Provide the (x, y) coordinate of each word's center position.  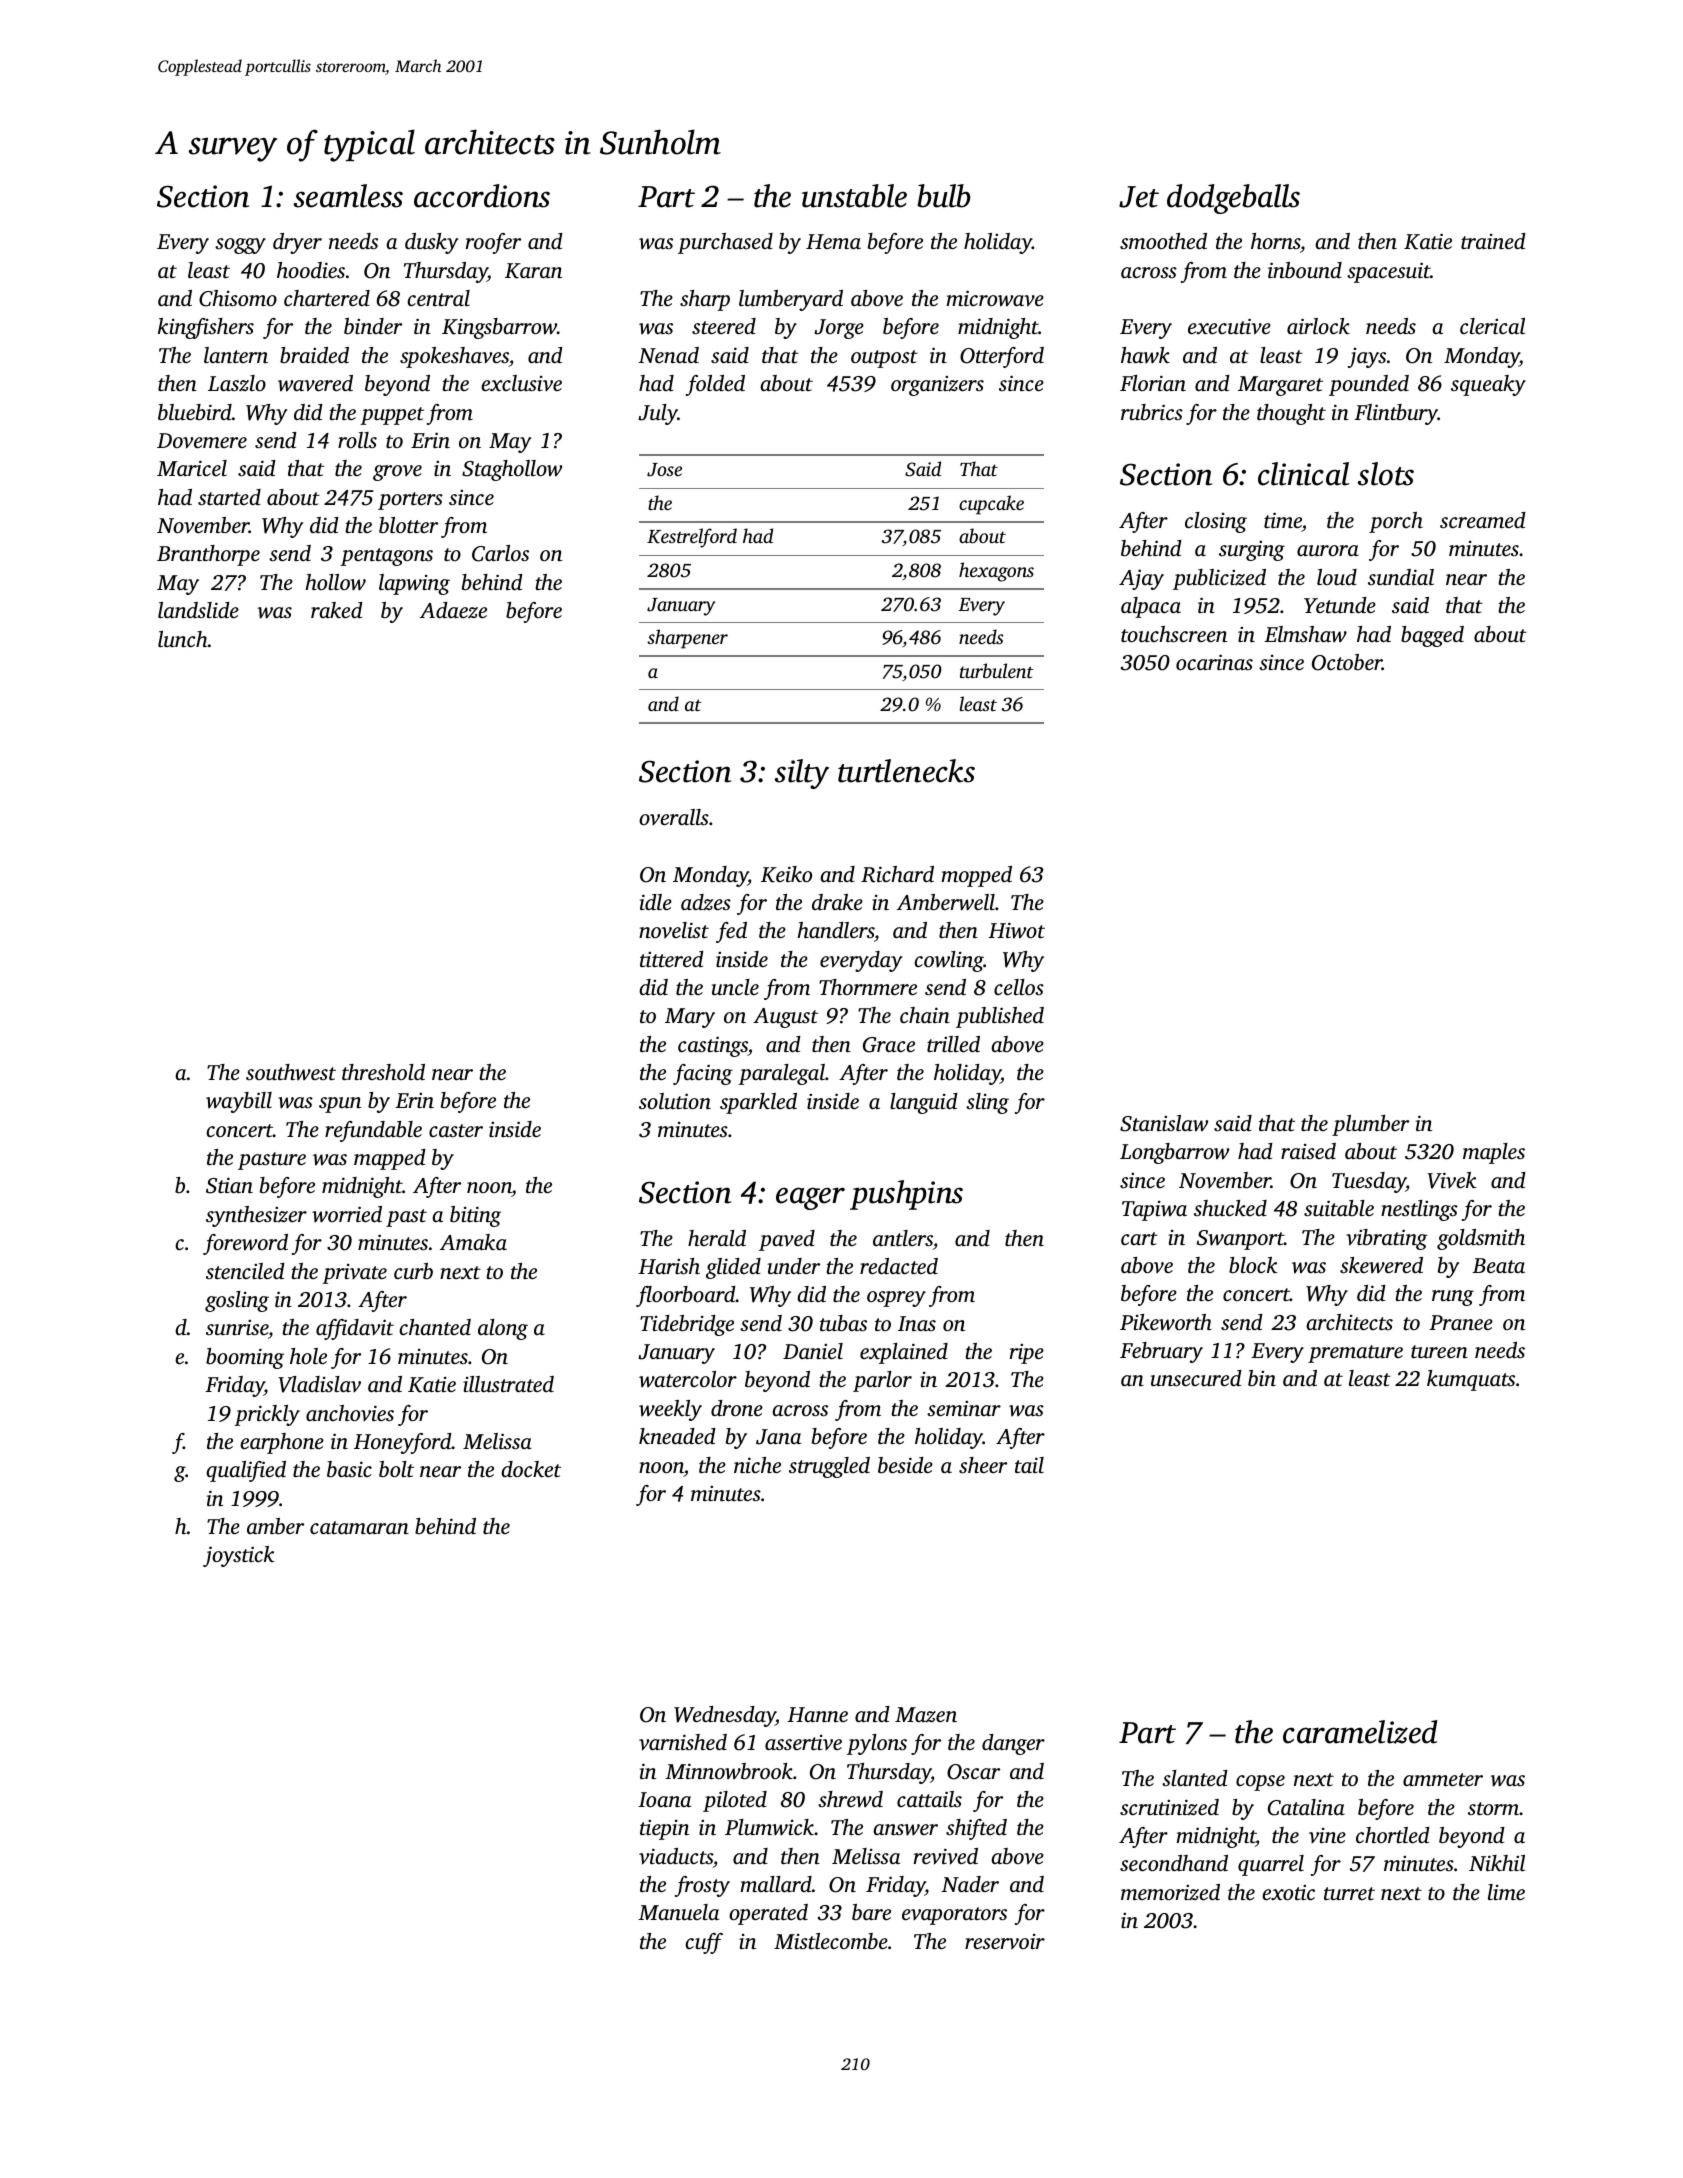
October (1347, 662)
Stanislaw (1164, 1123)
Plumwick (769, 1827)
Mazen (926, 1714)
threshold (383, 1072)
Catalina (1306, 1807)
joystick (239, 1556)
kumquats (1471, 1380)
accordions (482, 196)
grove (397, 473)
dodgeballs (1233, 199)
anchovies (350, 1413)
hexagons (996, 572)
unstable (854, 196)
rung (1453, 1298)
